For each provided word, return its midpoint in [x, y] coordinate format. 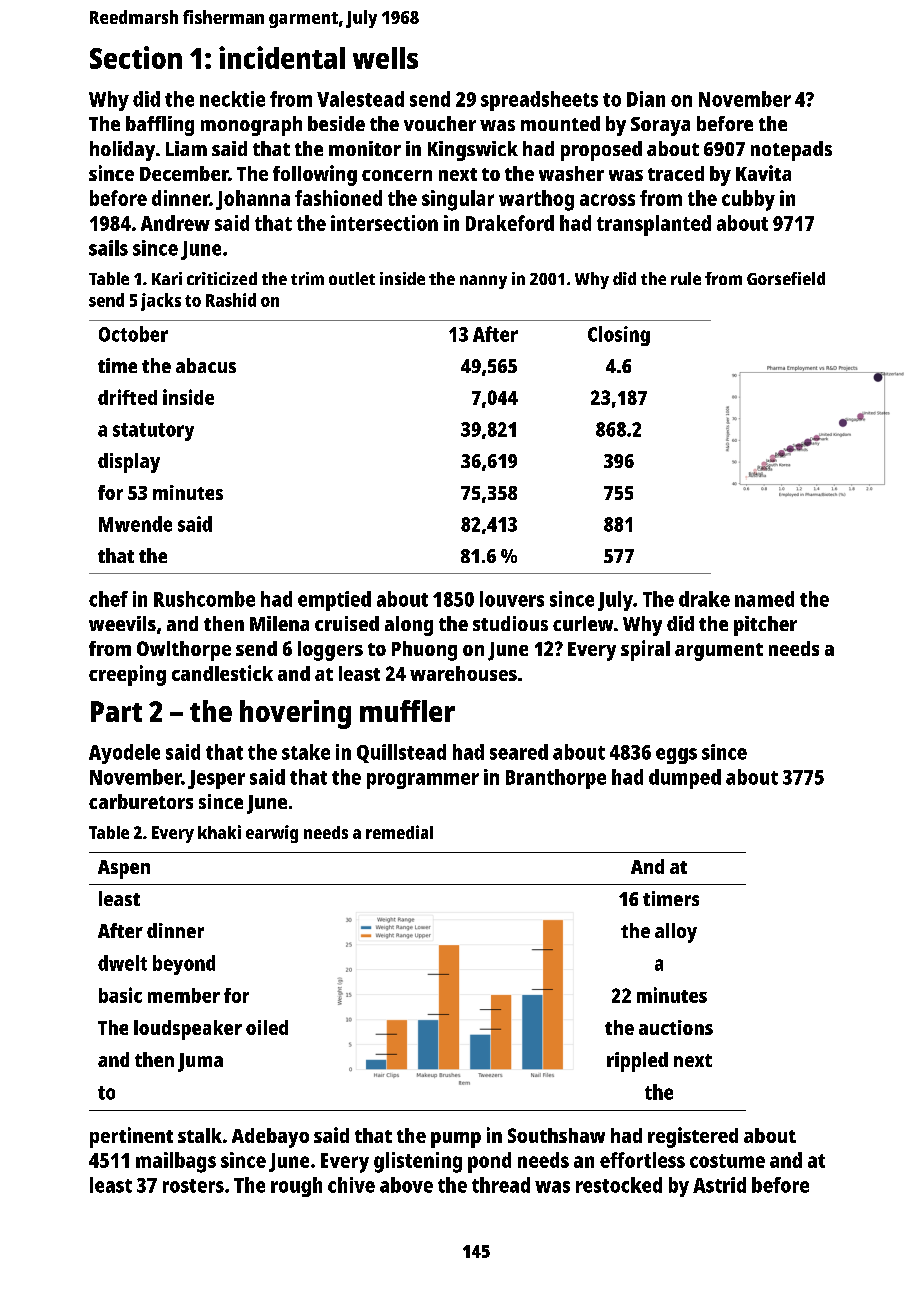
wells [385, 58]
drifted [127, 397]
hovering [295, 714]
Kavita [763, 173]
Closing [619, 336]
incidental [282, 57]
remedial [399, 832]
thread [501, 1185]
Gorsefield [786, 278]
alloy [676, 933]
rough [296, 1187]
